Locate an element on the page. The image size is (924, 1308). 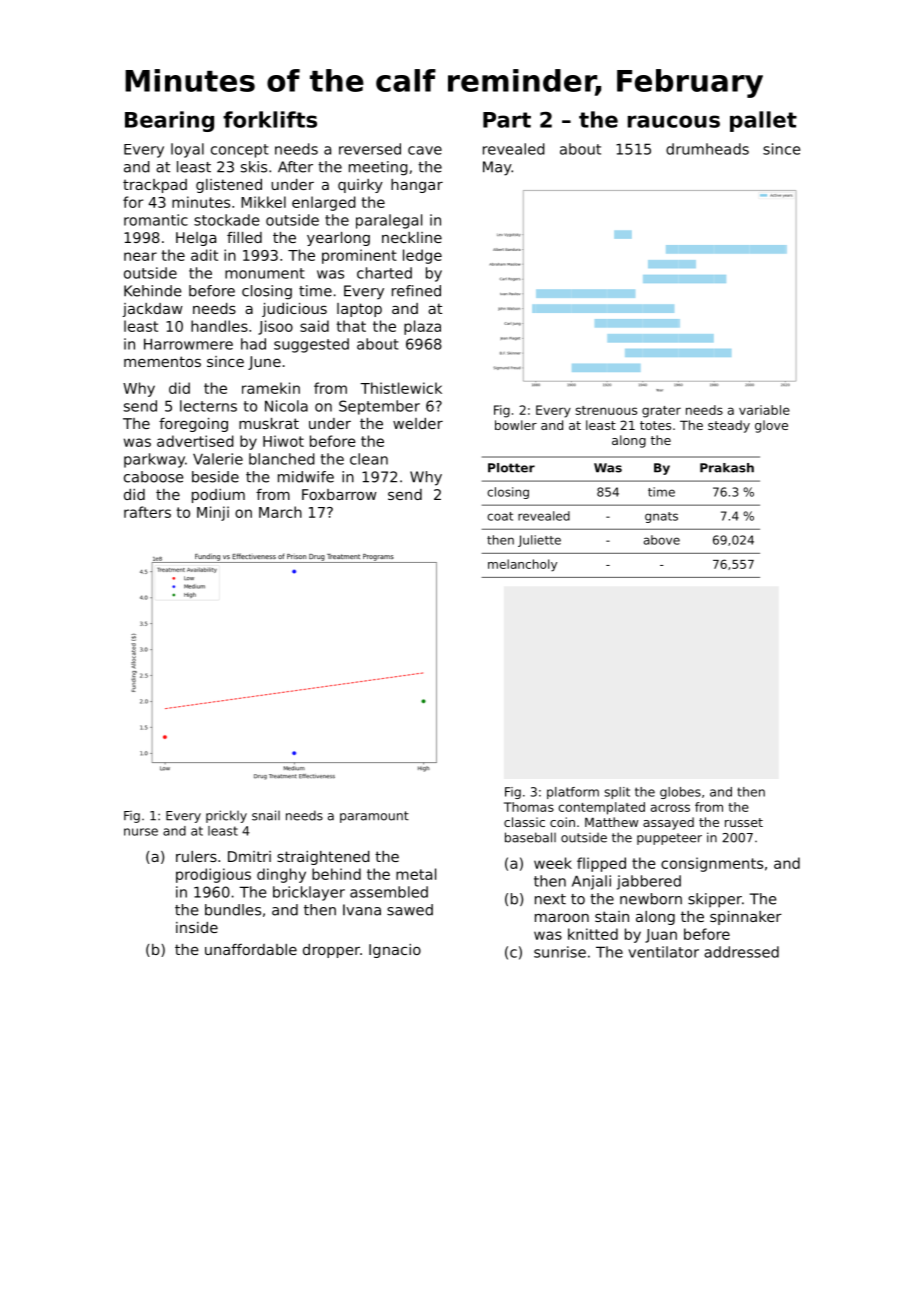
above is located at coordinates (662, 540).
